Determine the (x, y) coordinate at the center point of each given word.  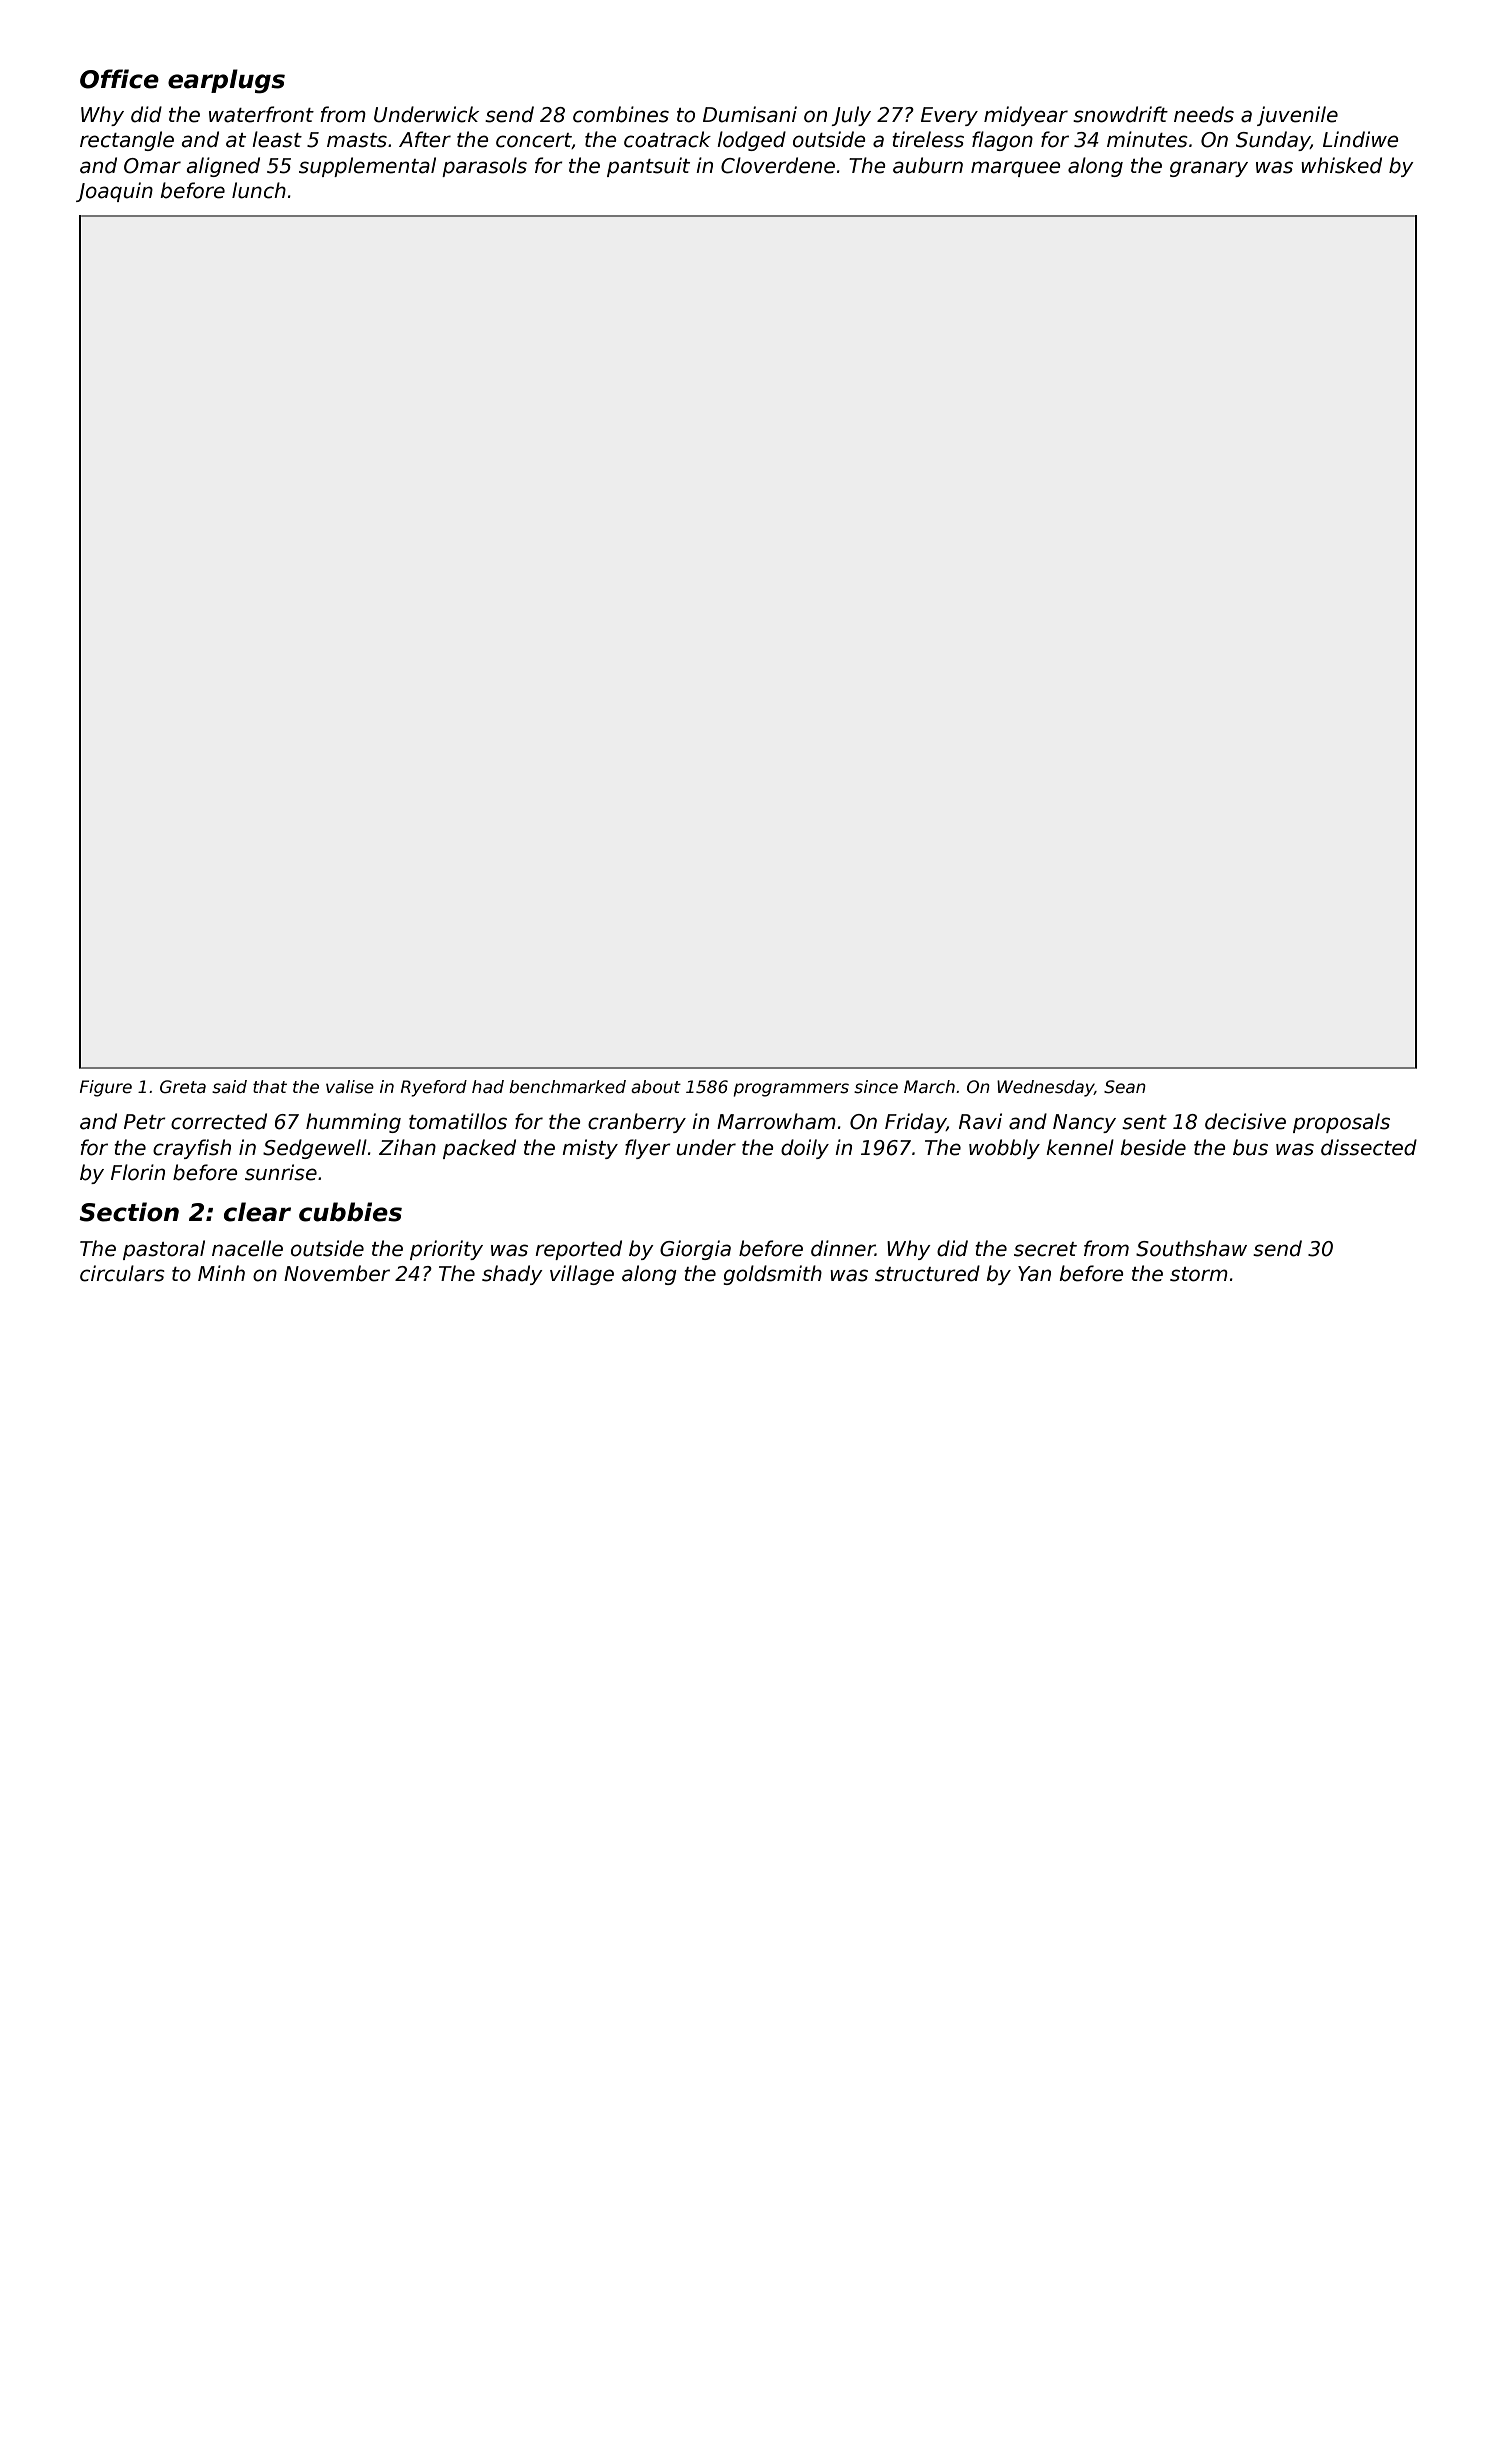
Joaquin (114, 192)
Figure (106, 1088)
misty (590, 1149)
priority (446, 1250)
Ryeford (434, 1088)
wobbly (1004, 1149)
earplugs (226, 81)
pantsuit (648, 167)
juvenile (1297, 116)
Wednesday (1045, 1088)
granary (1209, 169)
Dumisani (750, 114)
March (929, 1087)
